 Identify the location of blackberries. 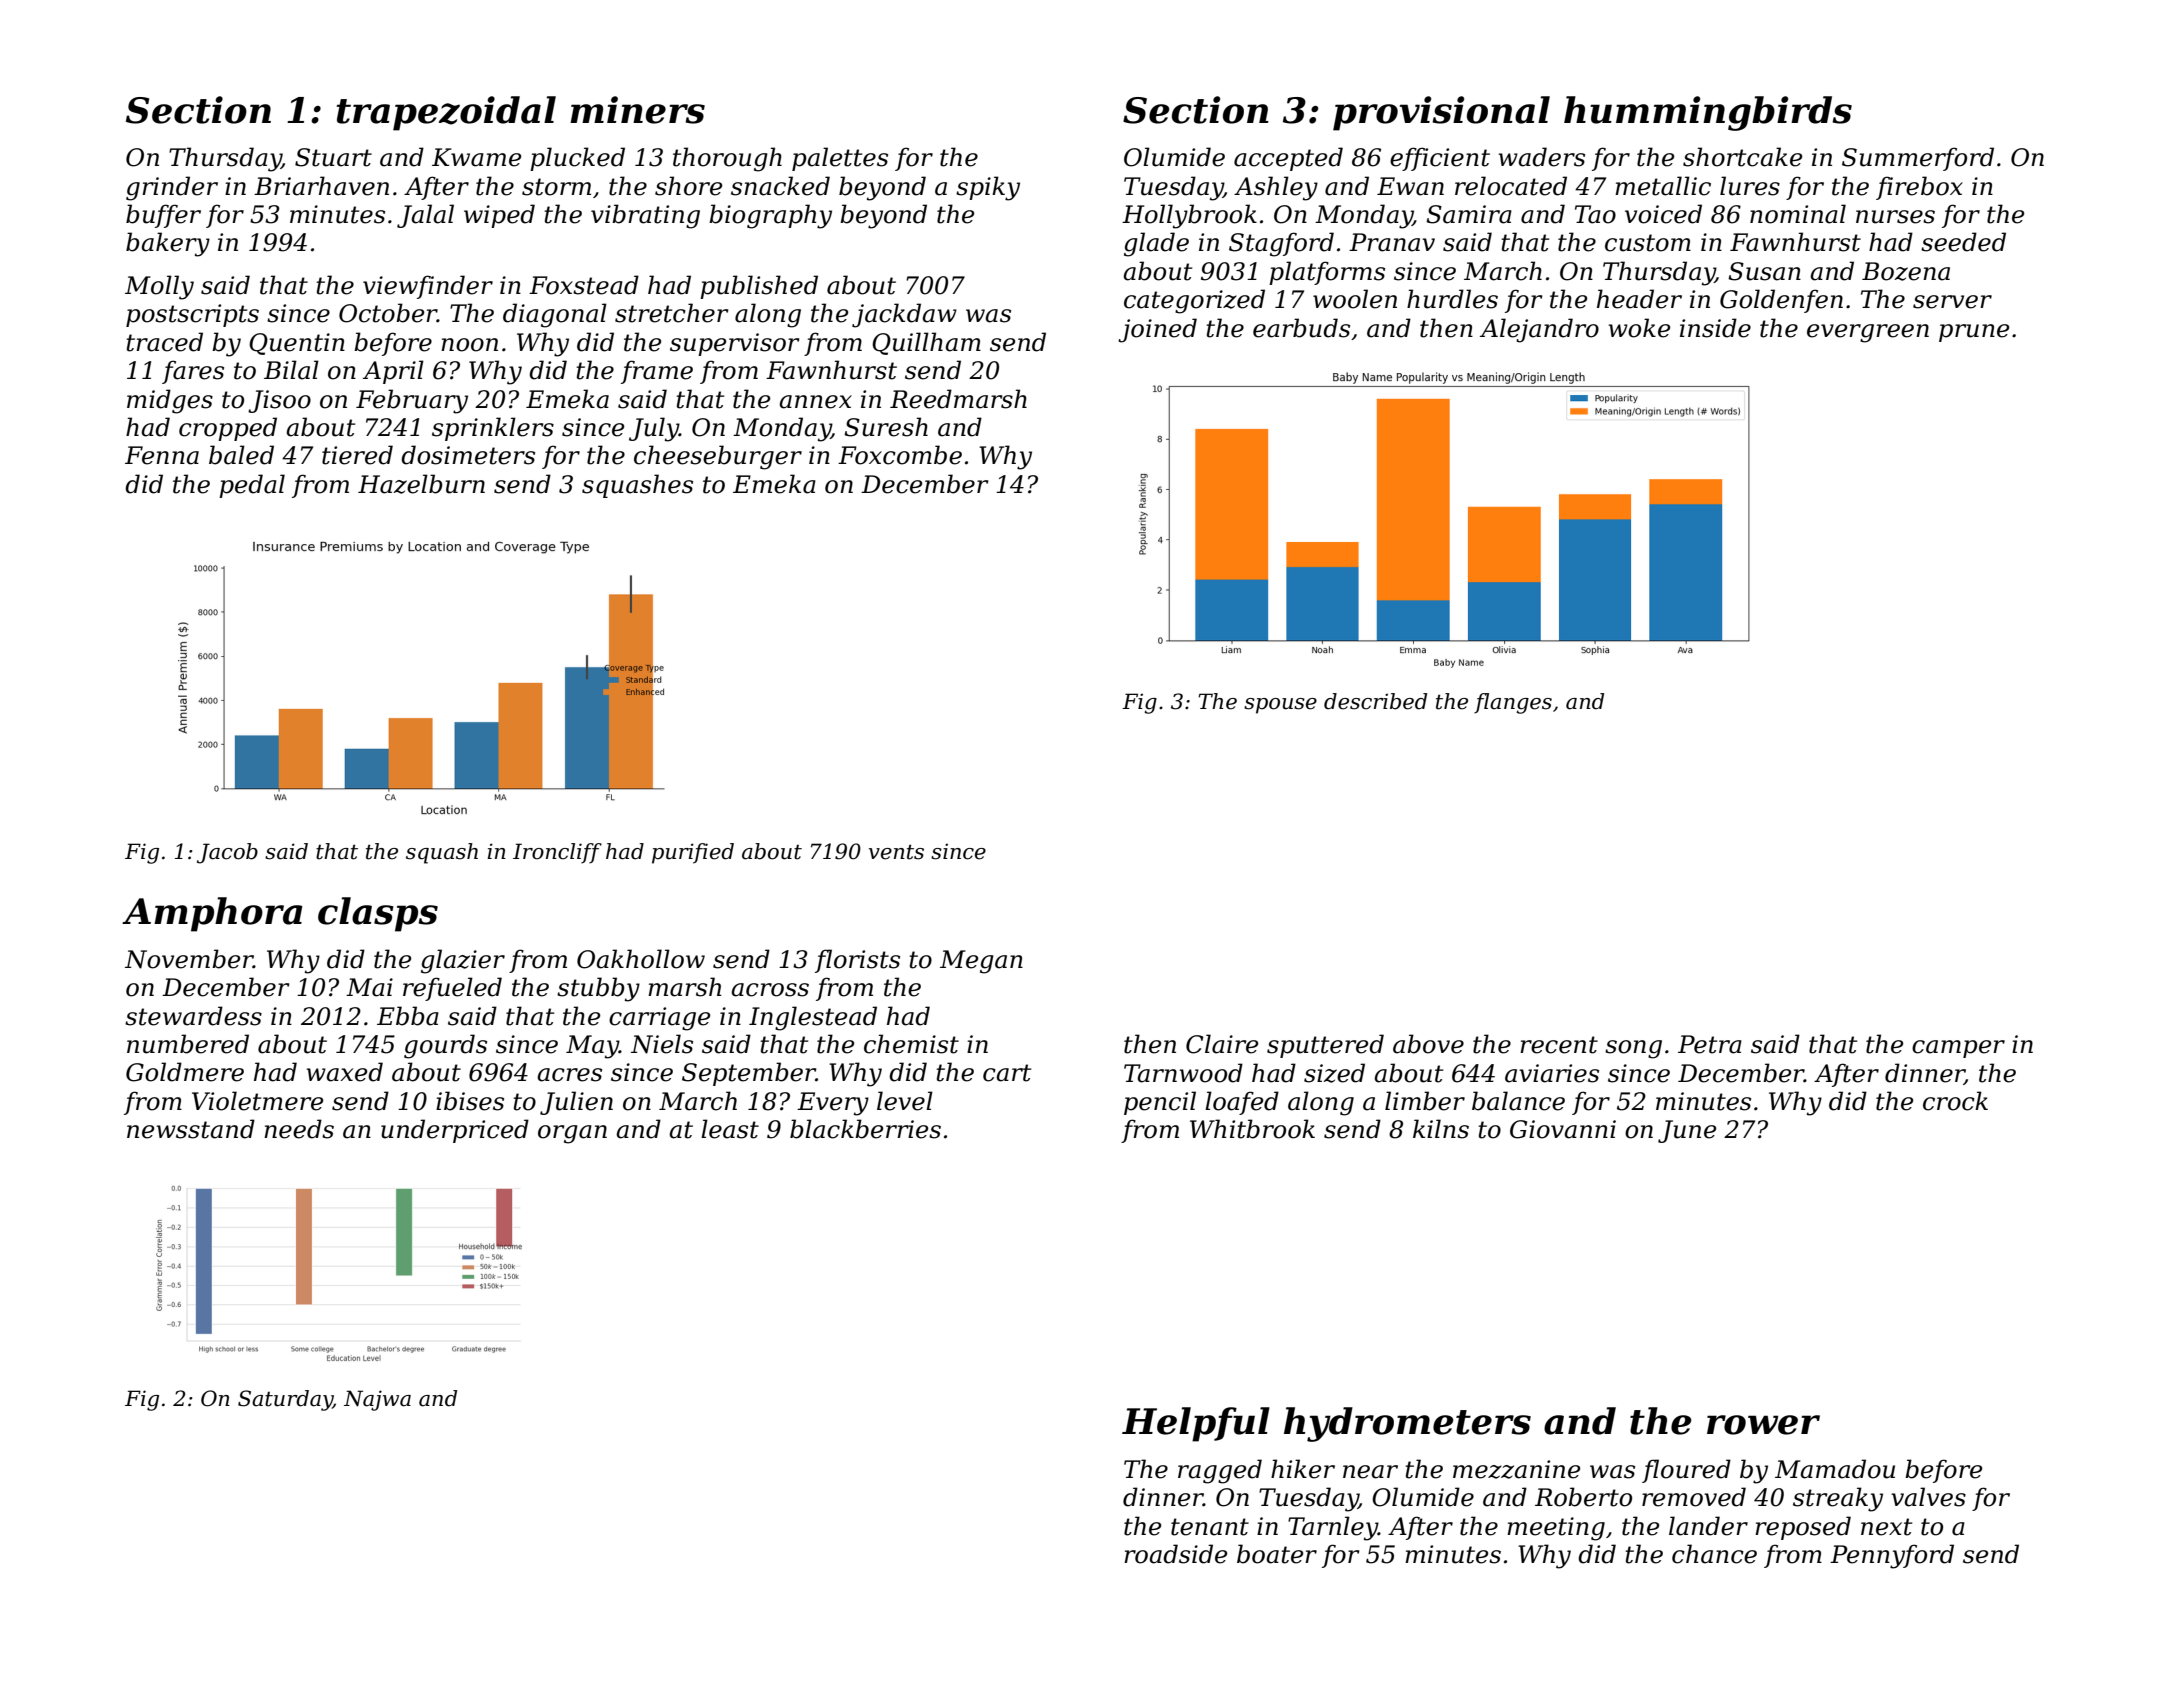
(865, 1129).
